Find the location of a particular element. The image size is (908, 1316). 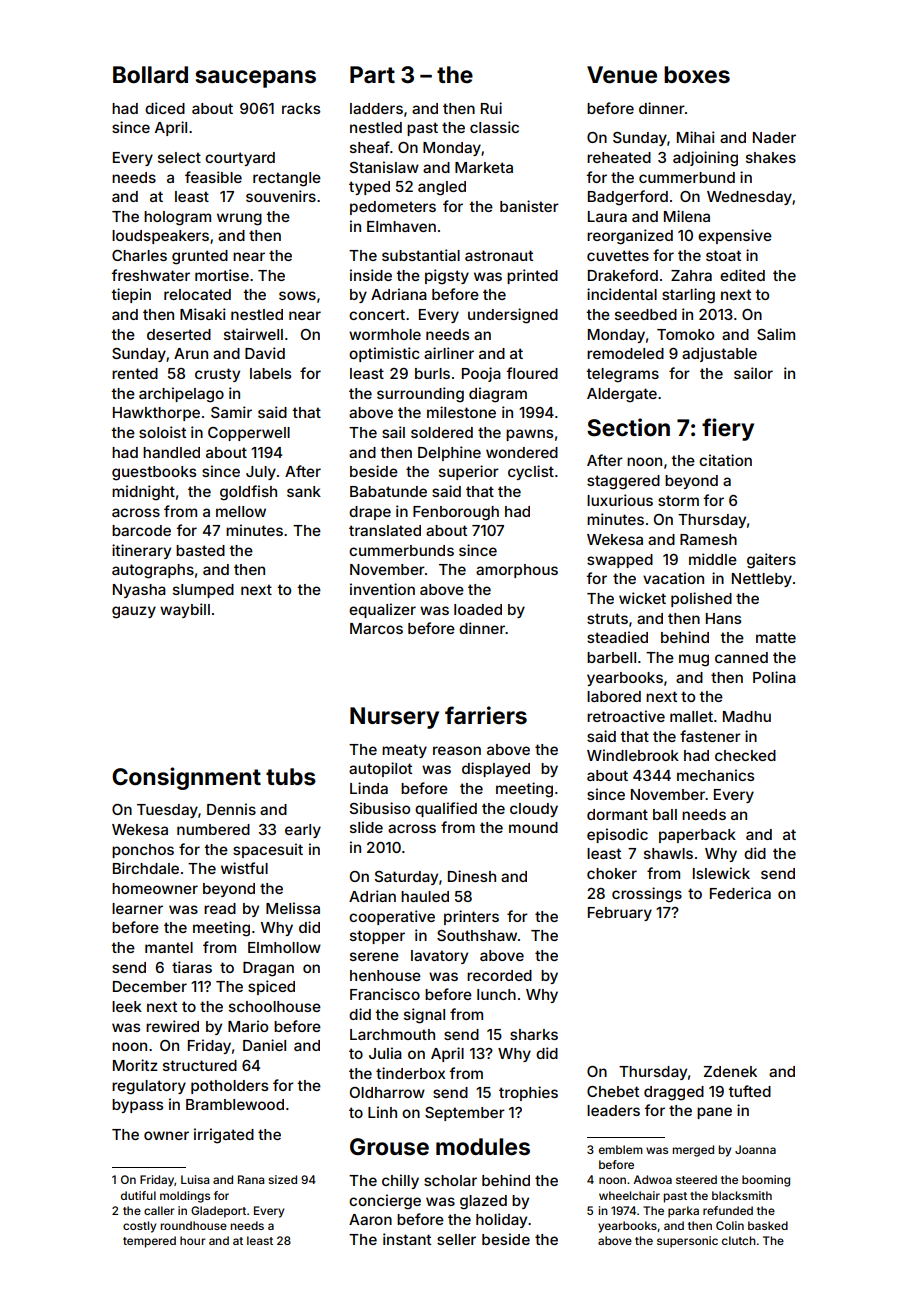

hour is located at coordinates (192, 1240).
